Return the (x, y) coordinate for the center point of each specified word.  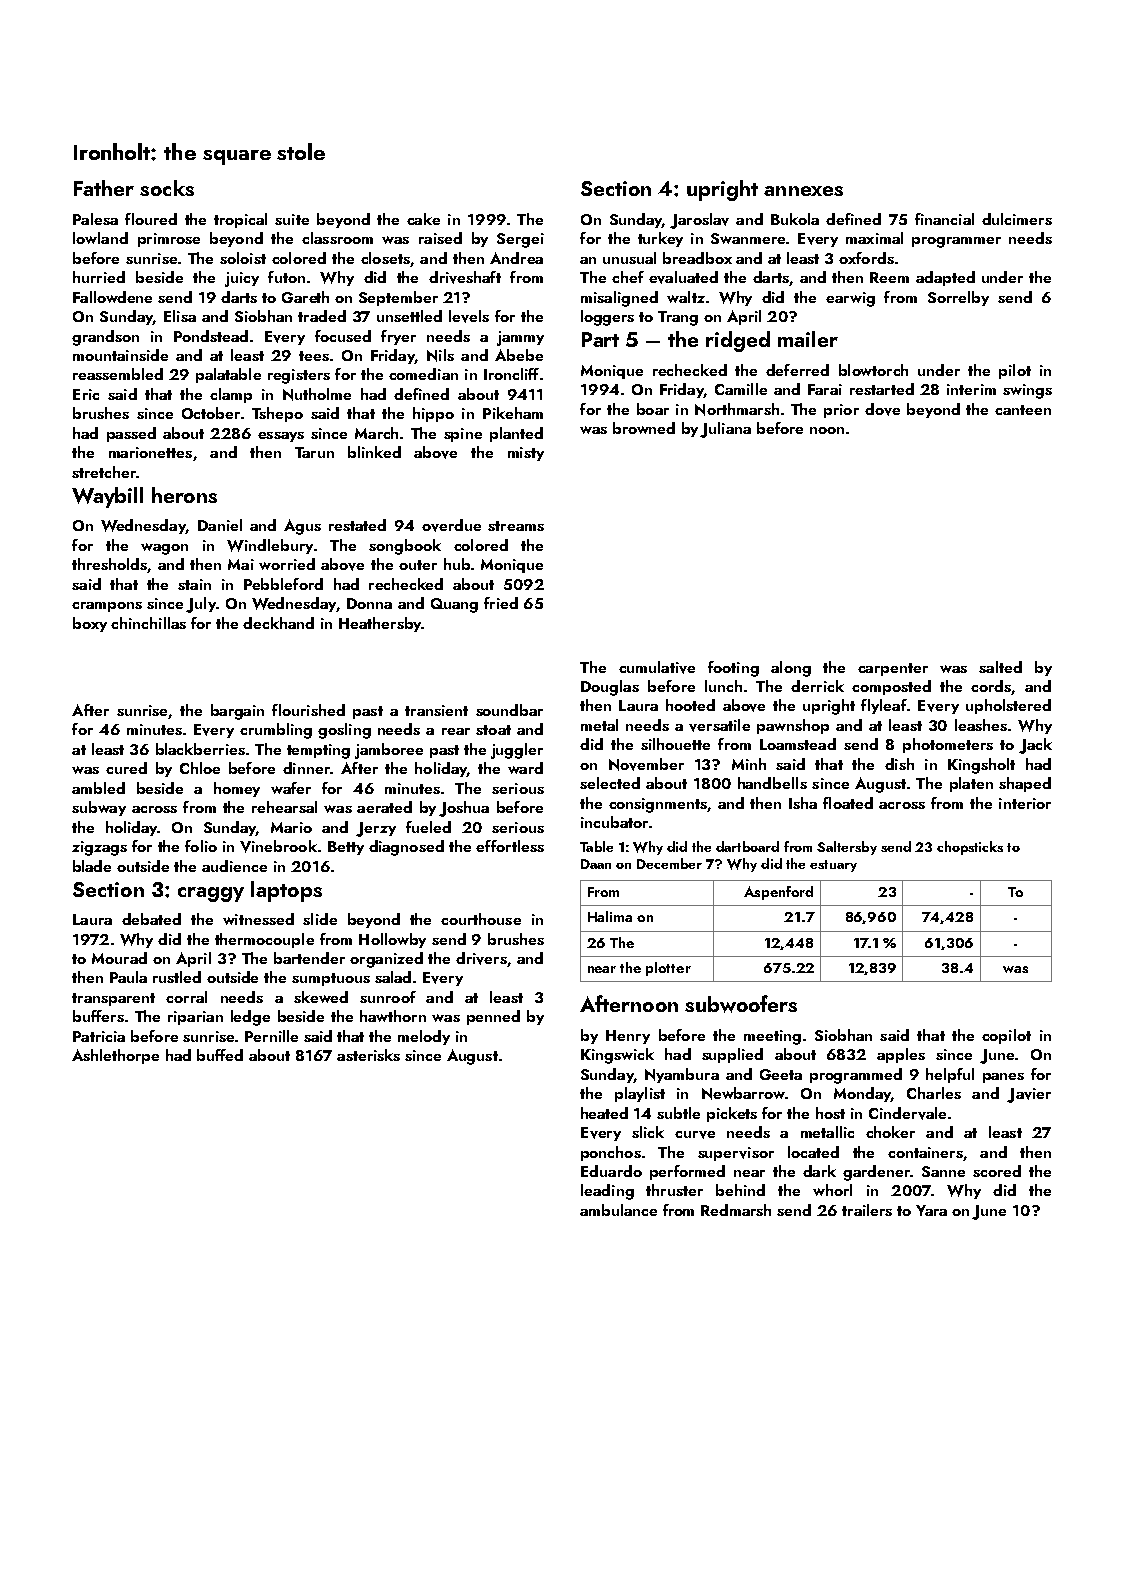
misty (526, 454)
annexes (803, 191)
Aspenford (778, 893)
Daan (596, 864)
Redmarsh (736, 1210)
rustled (177, 977)
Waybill (107, 497)
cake (423, 219)
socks (167, 188)
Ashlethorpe (115, 1056)
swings (1027, 391)
